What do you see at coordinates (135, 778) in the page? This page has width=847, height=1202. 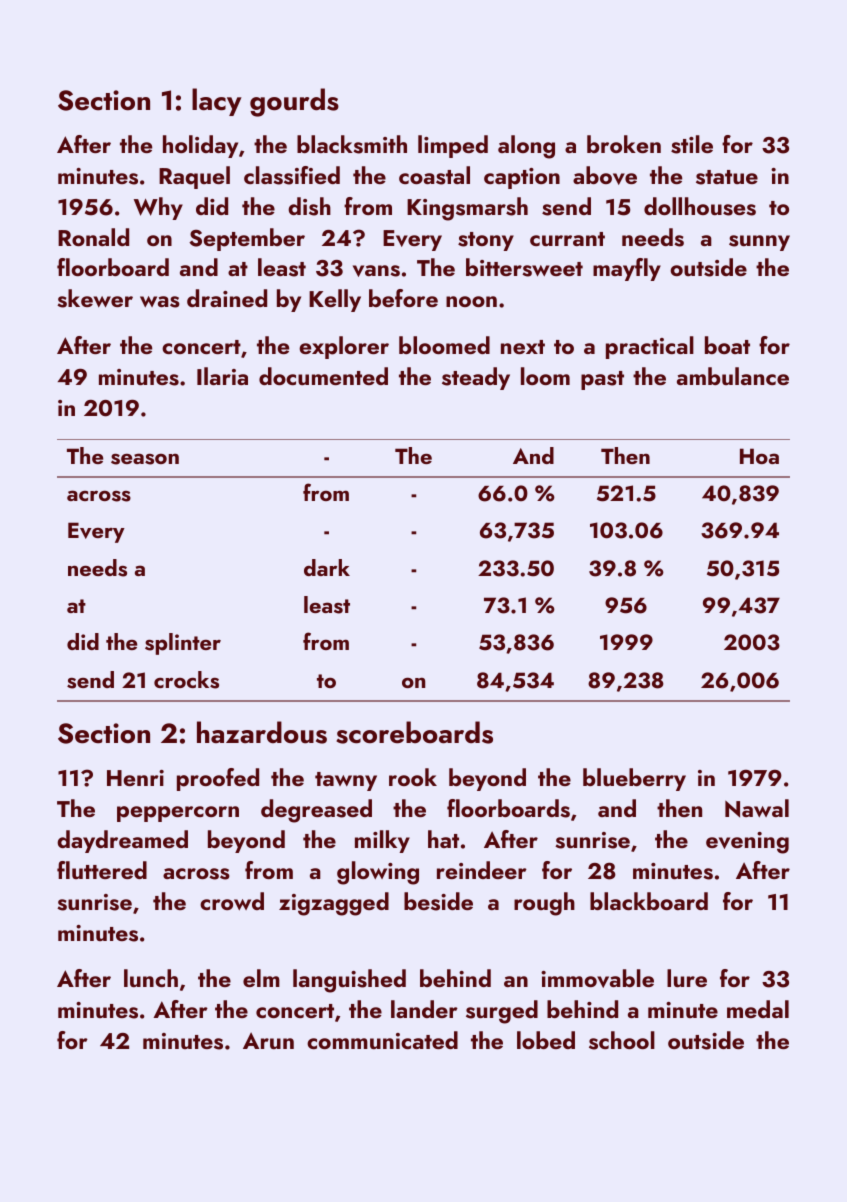 I see `Henri` at bounding box center [135, 778].
